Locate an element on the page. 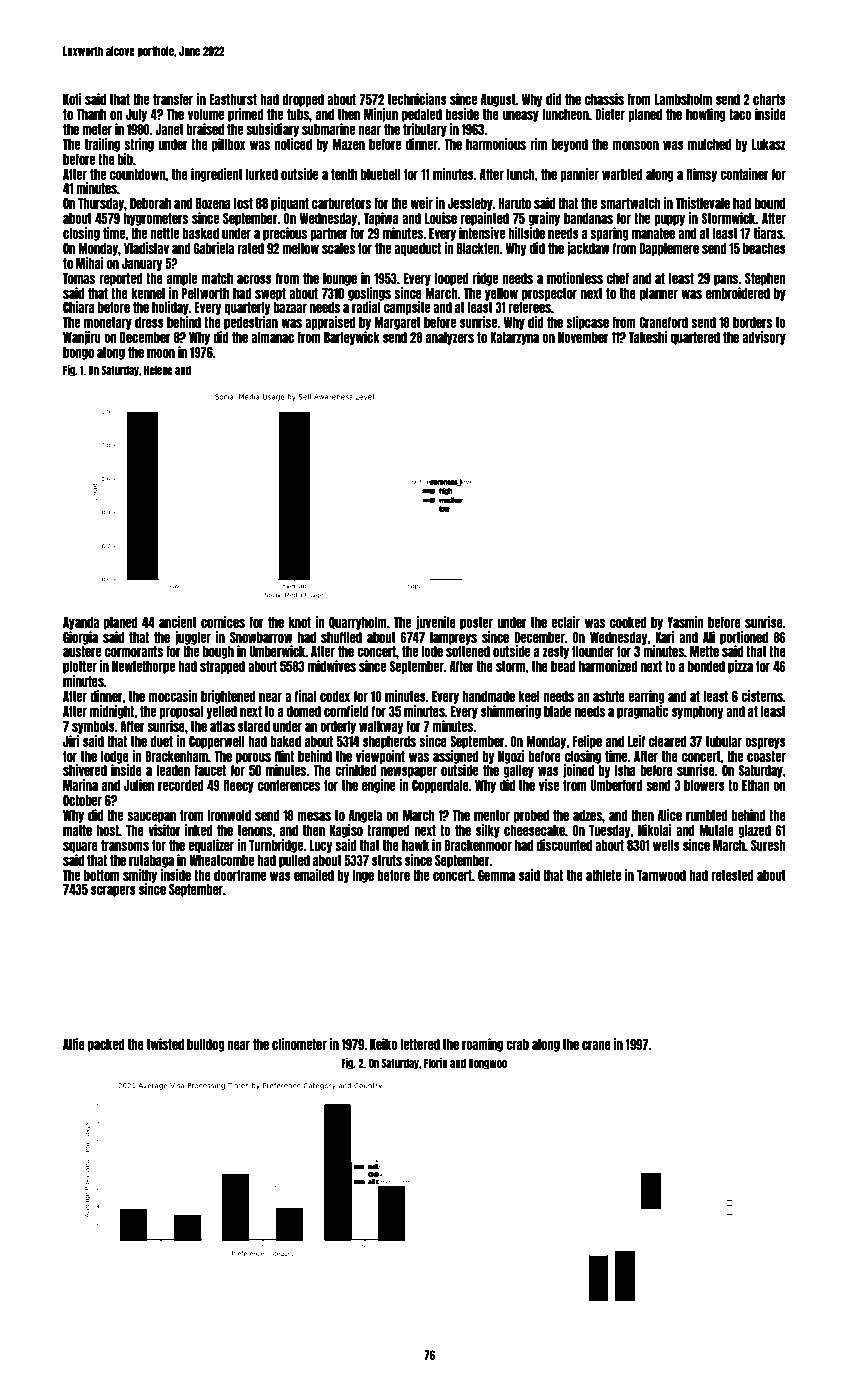  Tarnwood is located at coordinates (661, 875).
